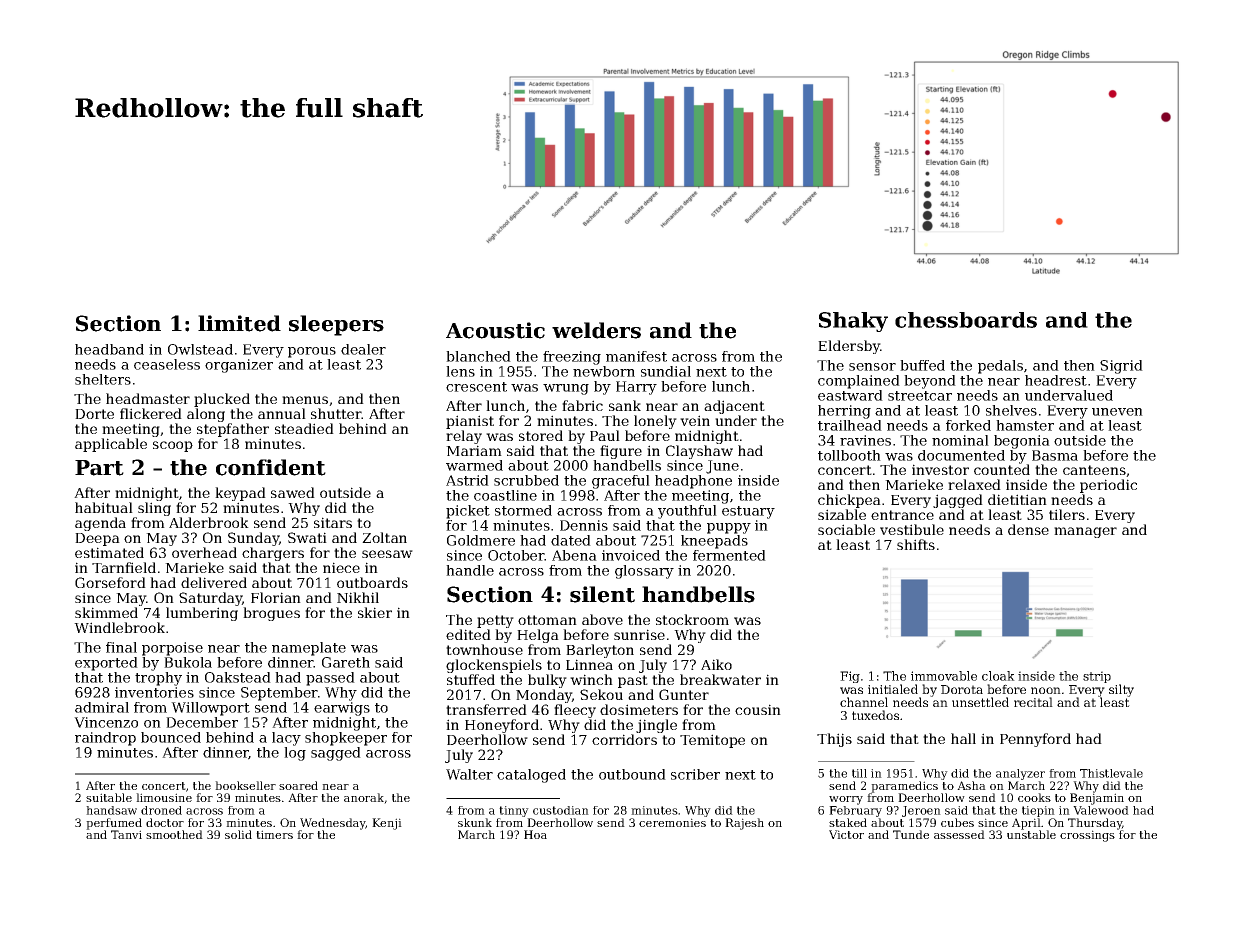 The width and height of the screenshot is (1233, 952). What do you see at coordinates (1085, 532) in the screenshot?
I see `manager` at bounding box center [1085, 532].
